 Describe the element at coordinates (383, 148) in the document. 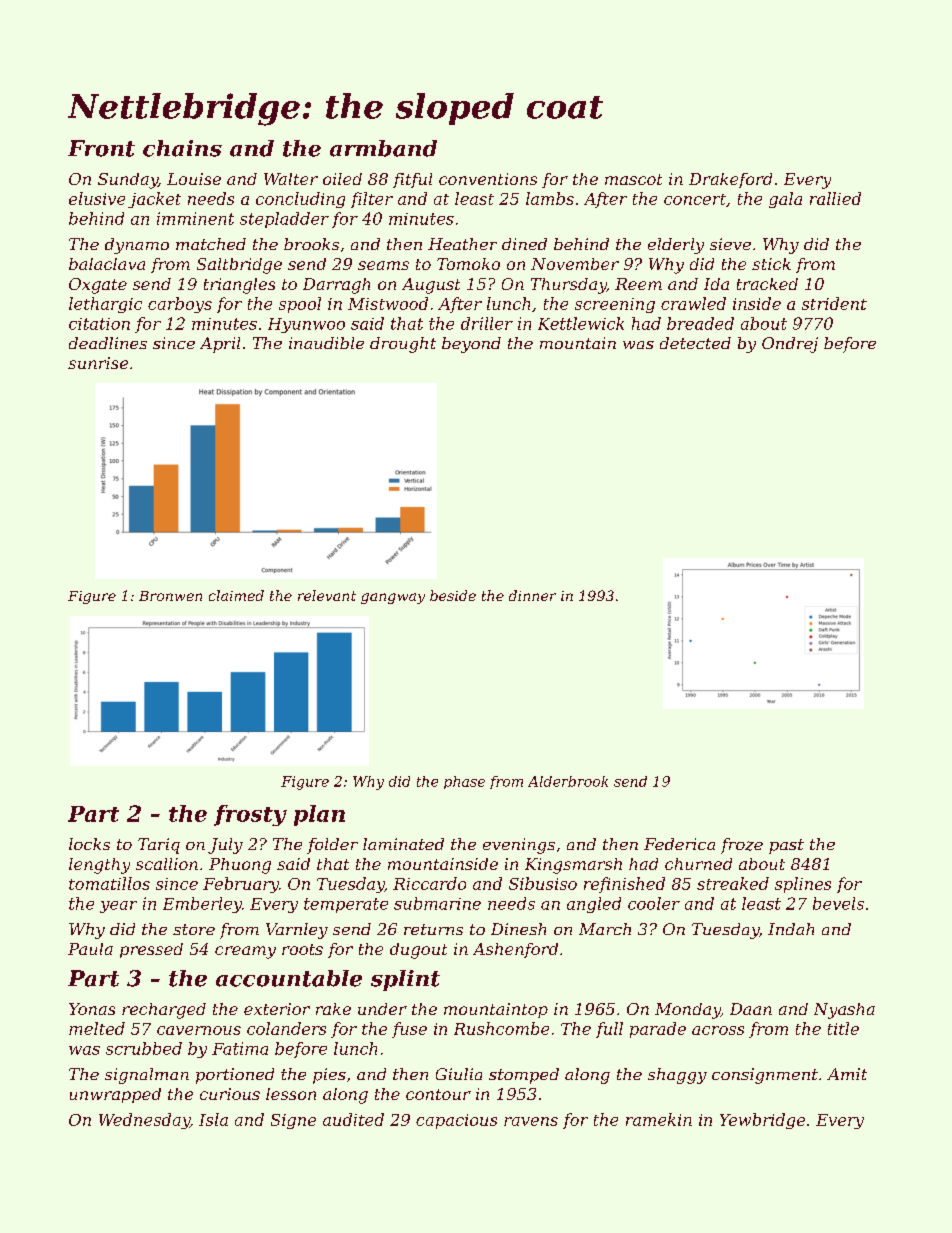

I see `armband` at that location.
